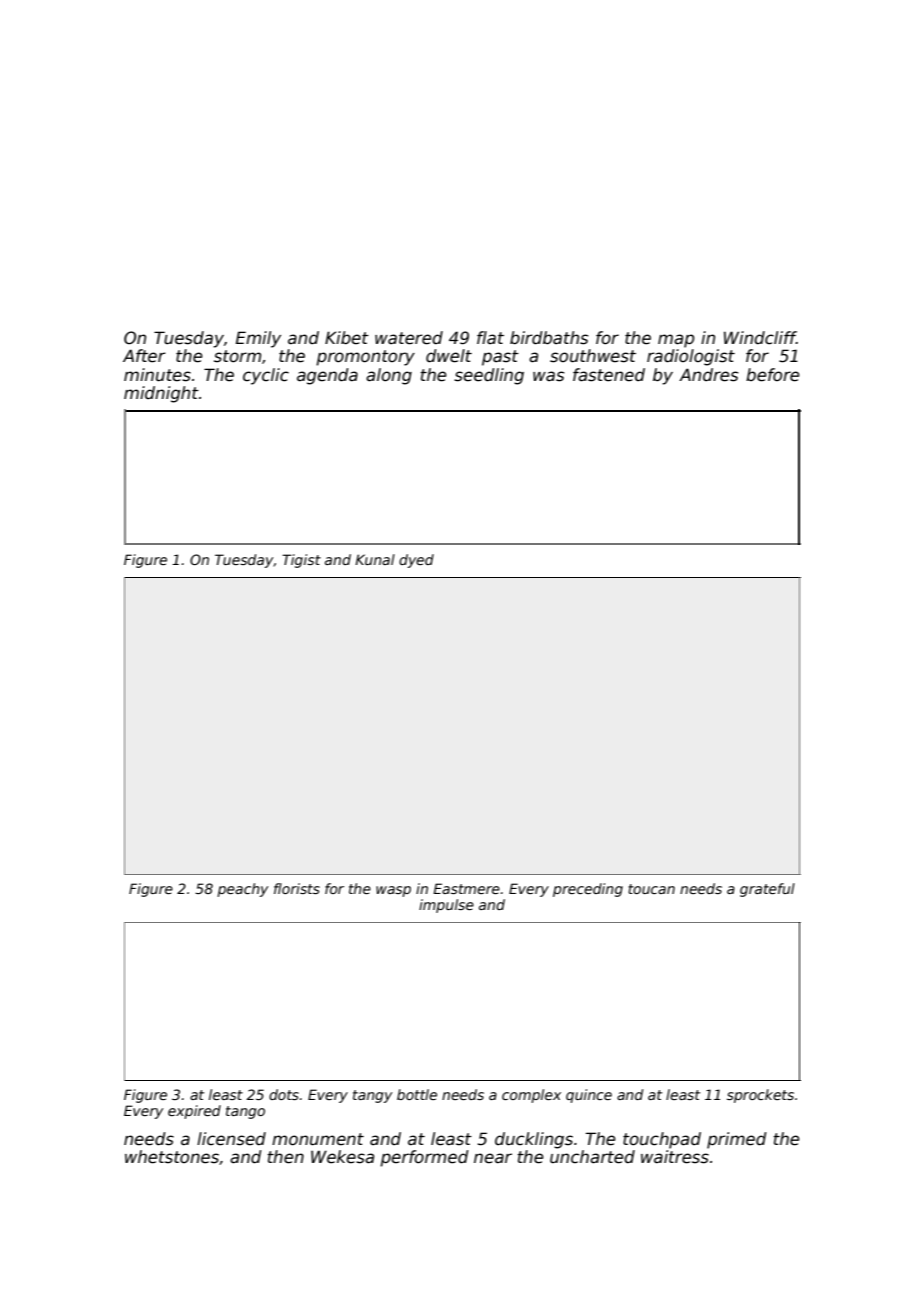  Describe the element at coordinates (242, 890) in the screenshot. I see `peachy` at that location.
